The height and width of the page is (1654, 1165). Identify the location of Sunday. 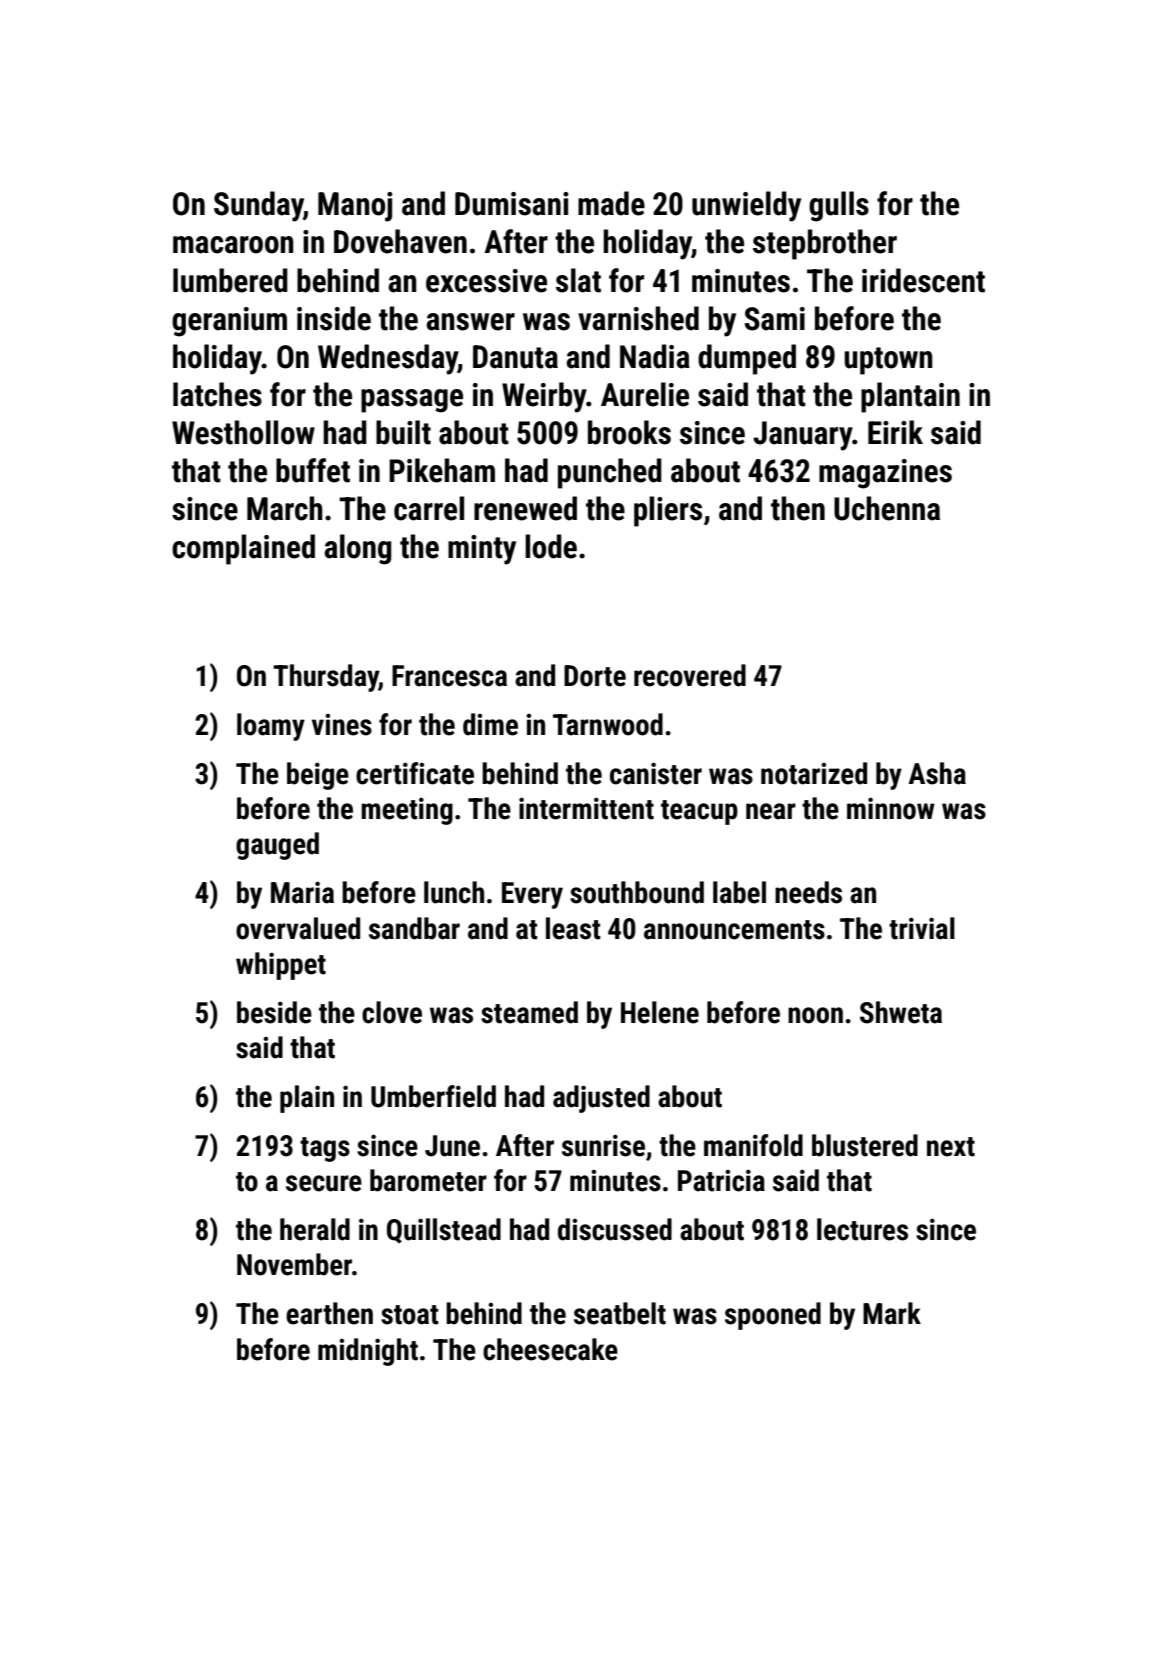
(259, 206).
